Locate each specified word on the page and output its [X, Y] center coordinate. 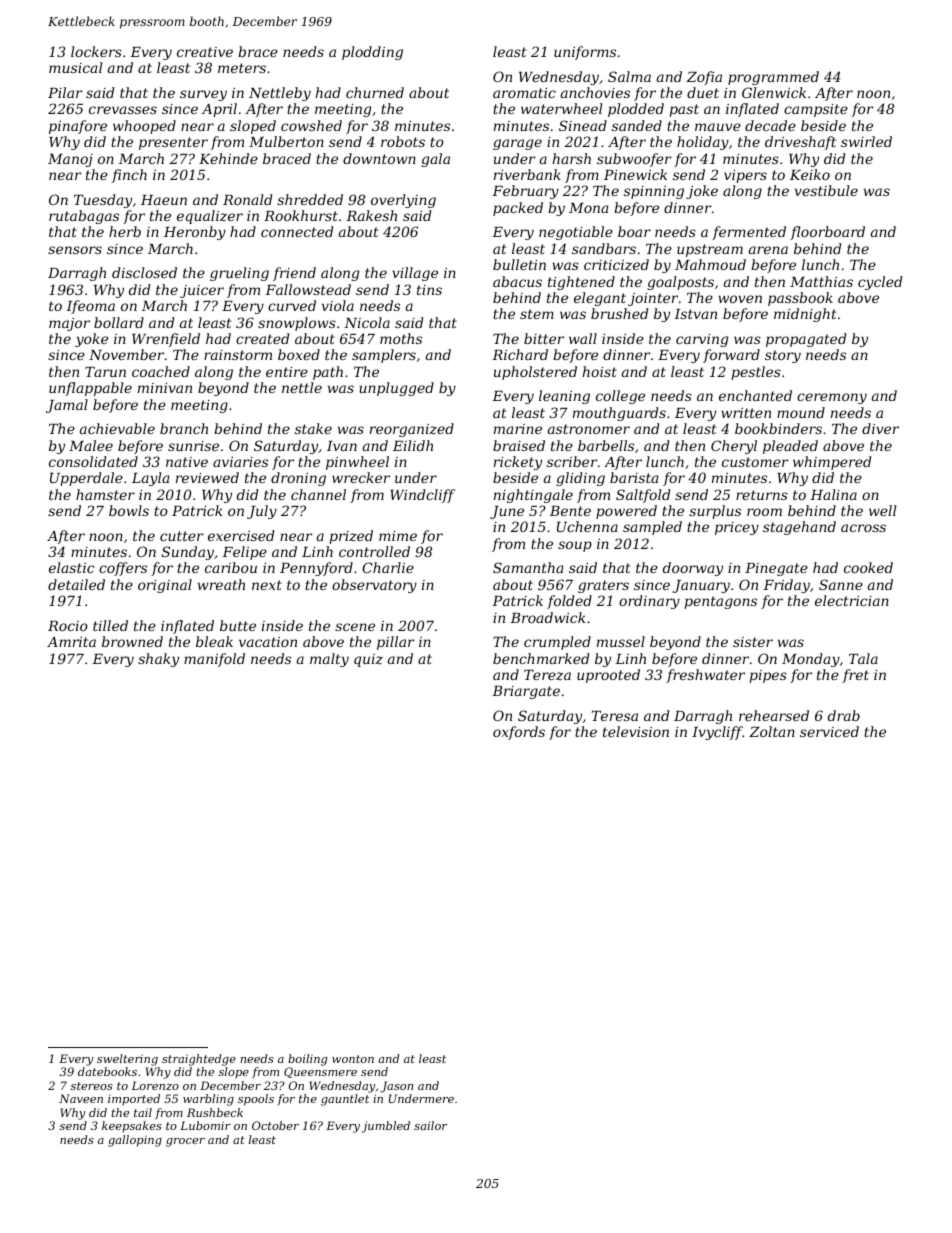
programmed [773, 78]
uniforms [585, 53]
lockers [96, 51]
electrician [852, 600]
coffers [123, 569]
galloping [135, 1141]
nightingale [533, 496]
